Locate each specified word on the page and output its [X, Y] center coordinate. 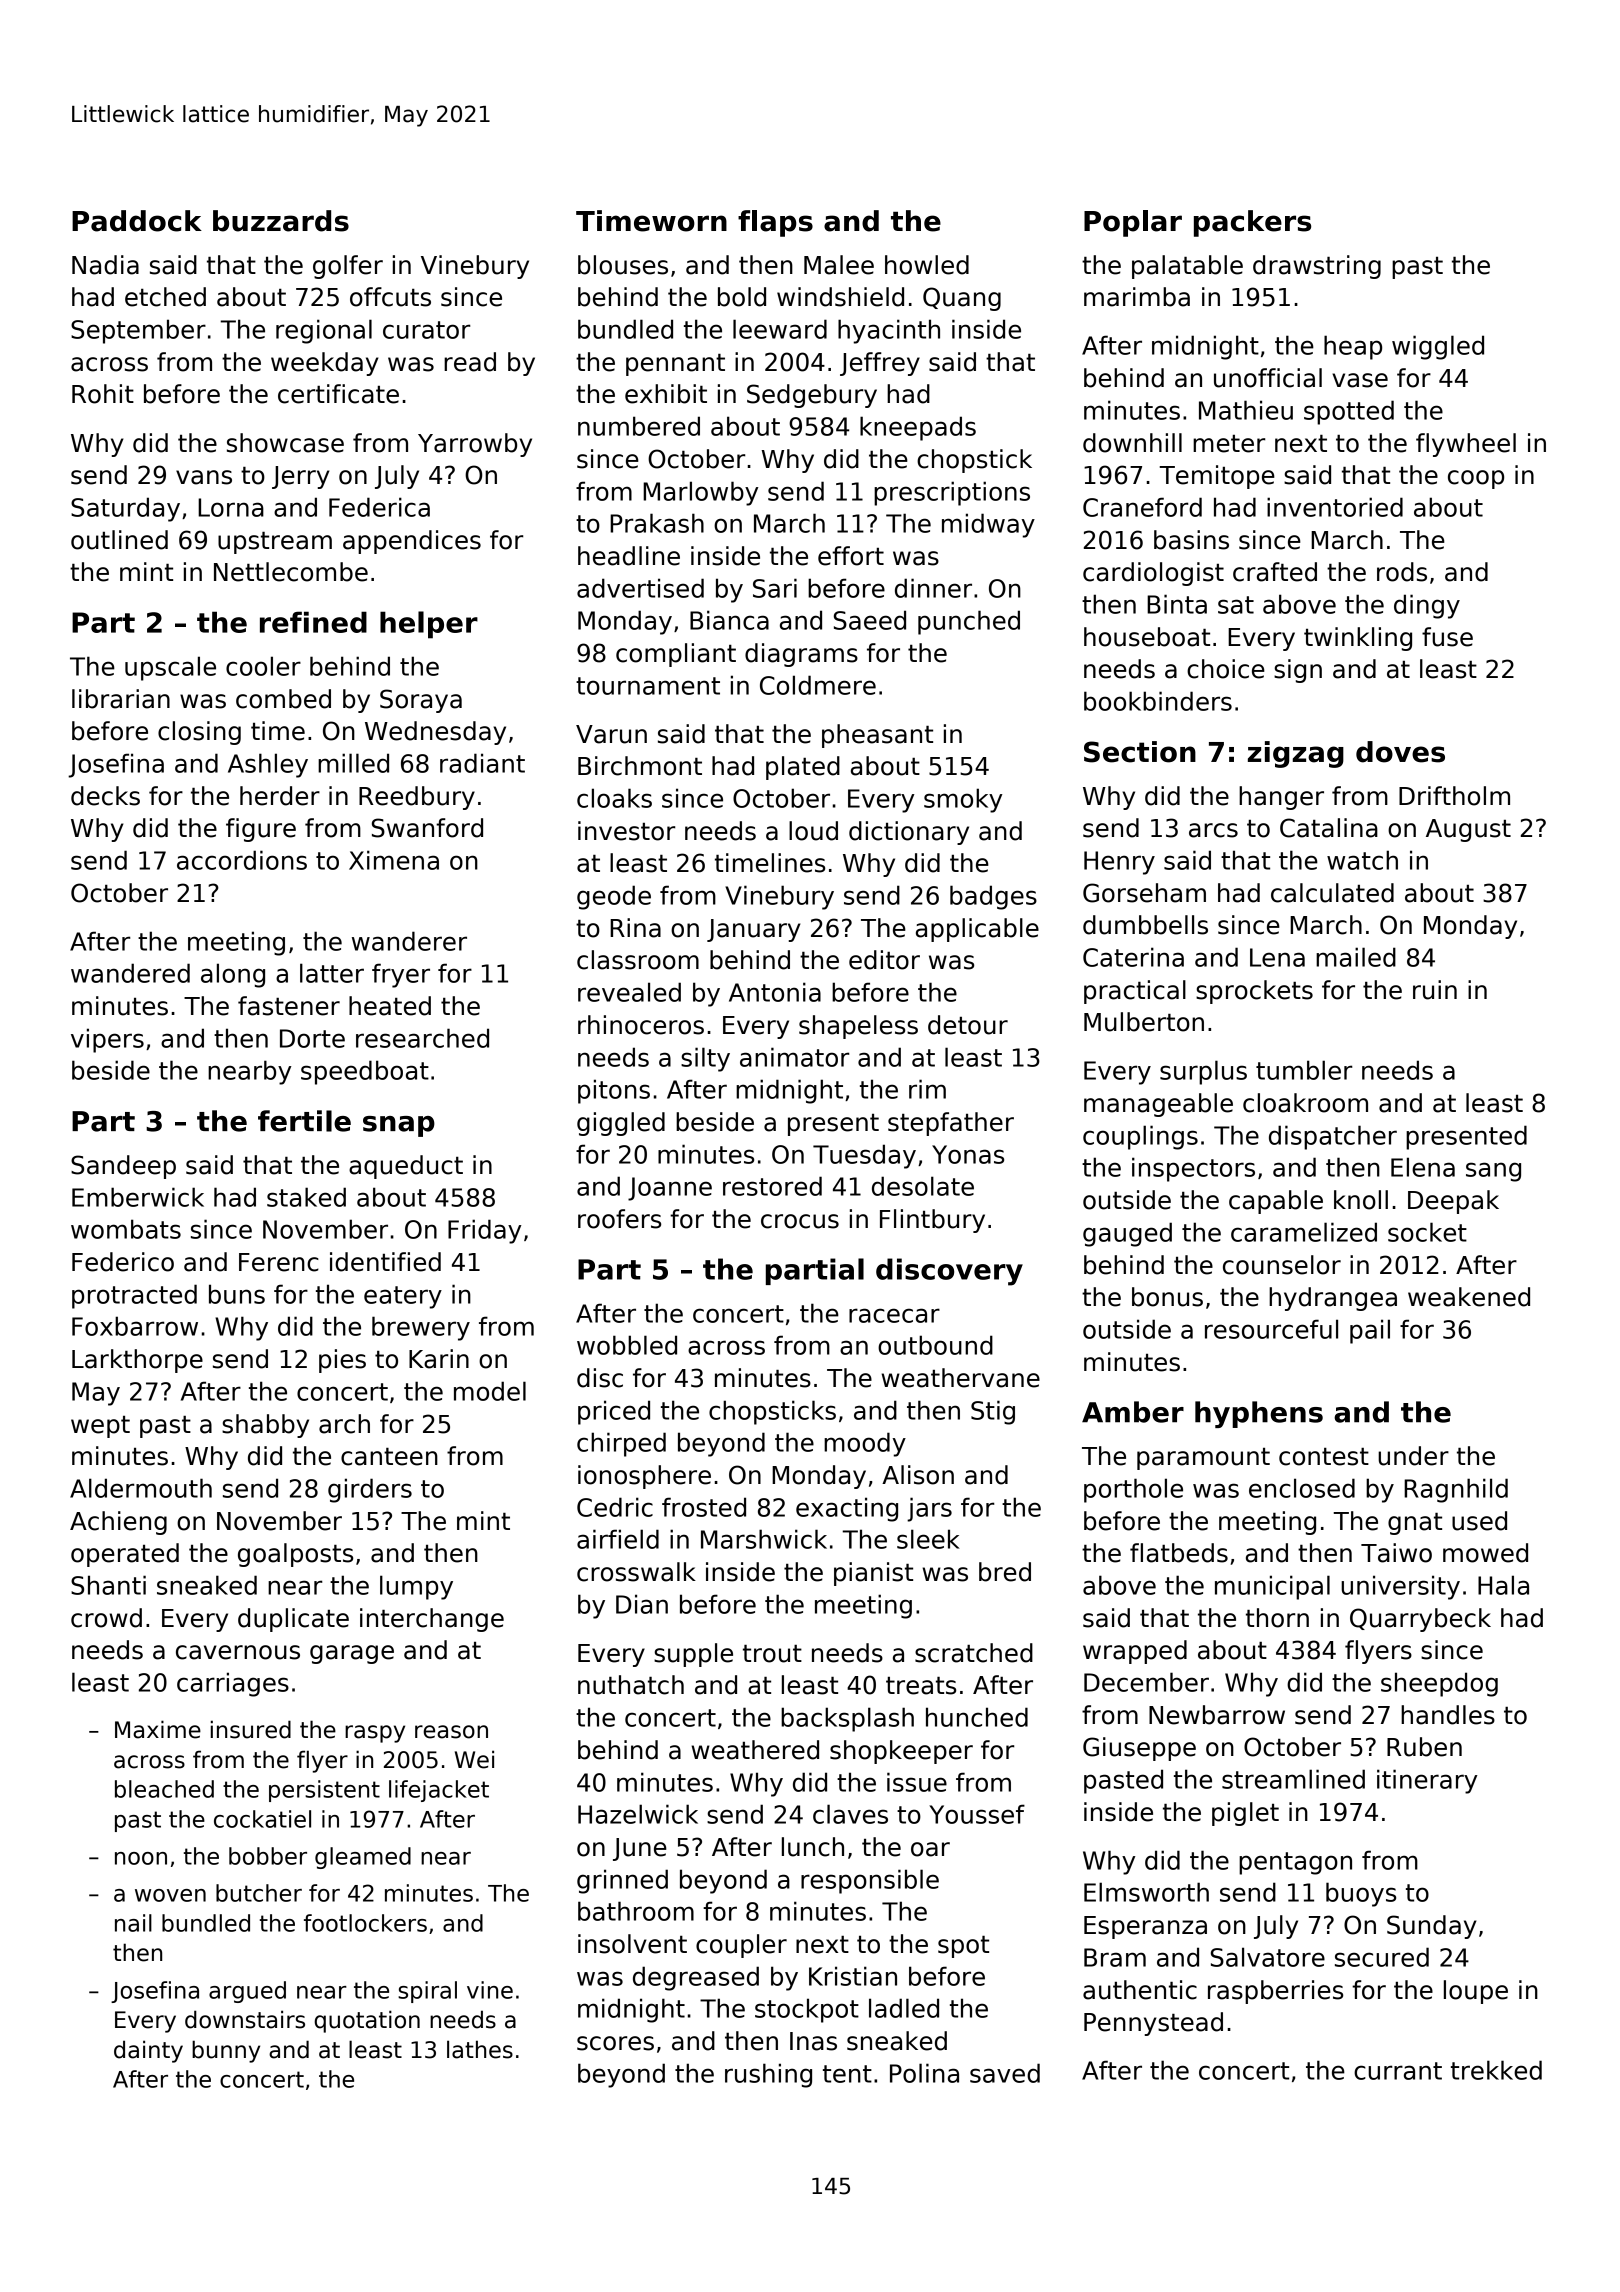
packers [1252, 223]
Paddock [137, 221]
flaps [775, 223]
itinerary [1427, 1781]
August [1468, 830]
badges [993, 897]
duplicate [293, 1620]
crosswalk [636, 1572]
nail [133, 1923]
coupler [741, 1946]
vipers [107, 1040]
